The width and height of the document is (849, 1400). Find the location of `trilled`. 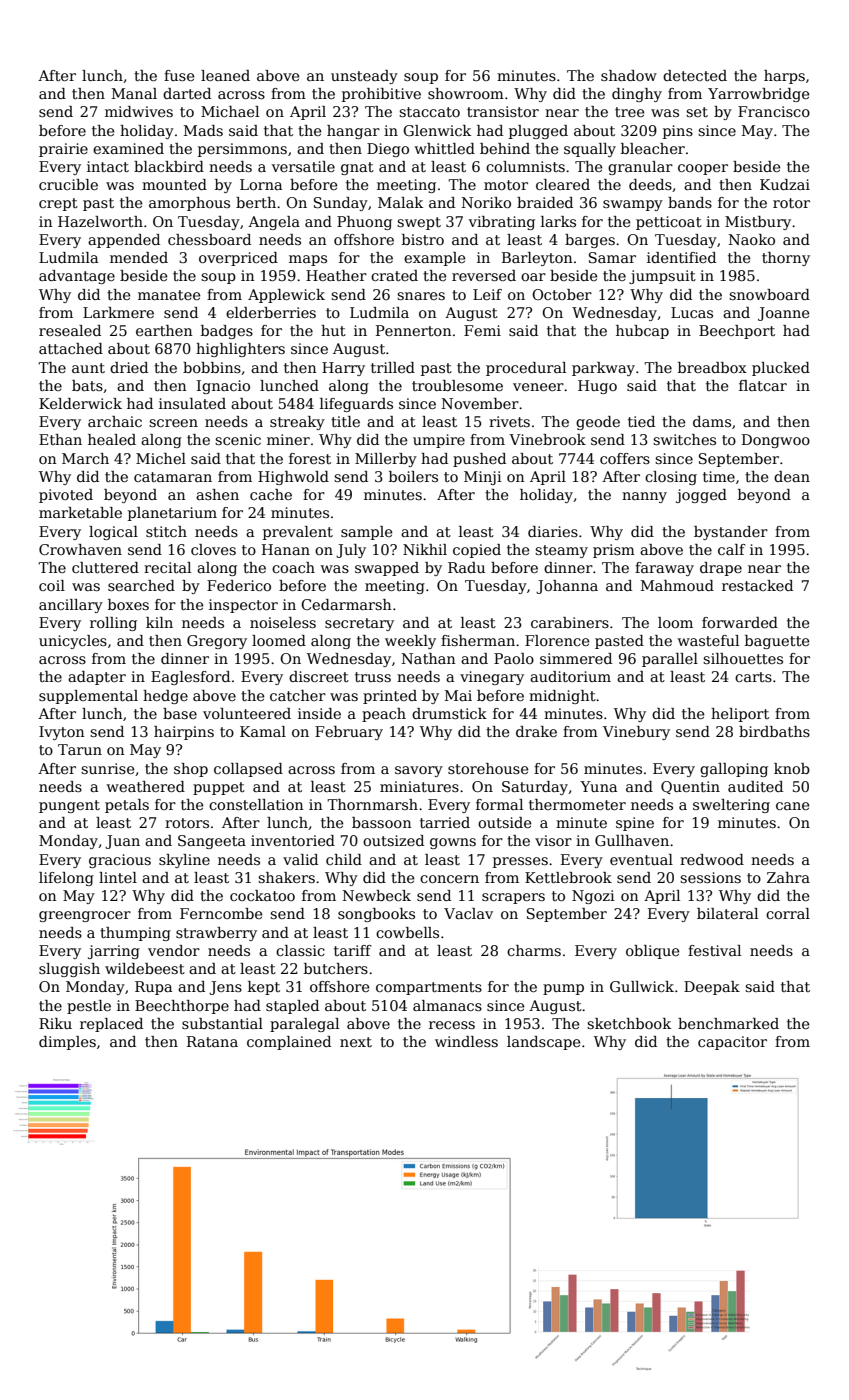

trilled is located at coordinates (393, 367).
